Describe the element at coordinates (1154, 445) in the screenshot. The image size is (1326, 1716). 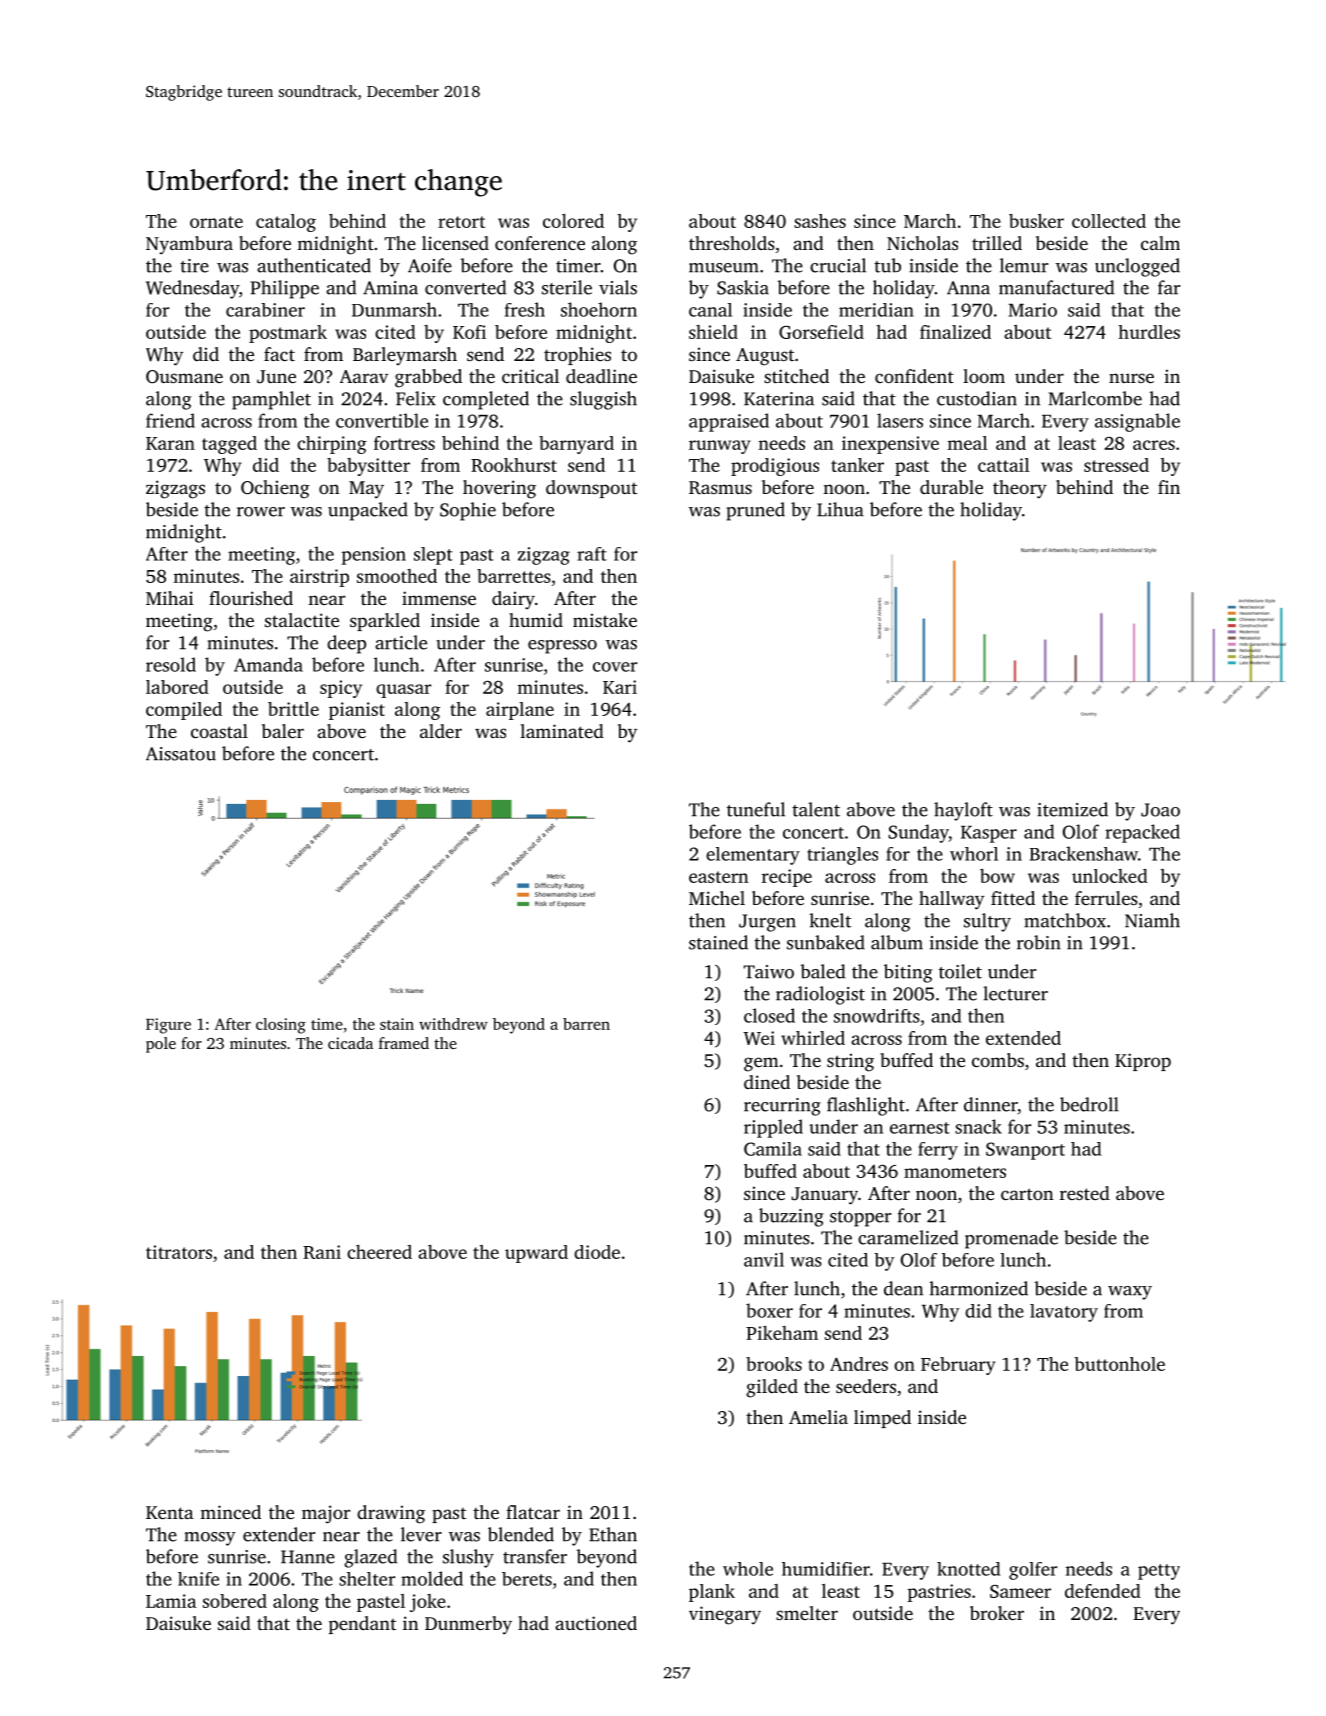
I see `acres` at that location.
